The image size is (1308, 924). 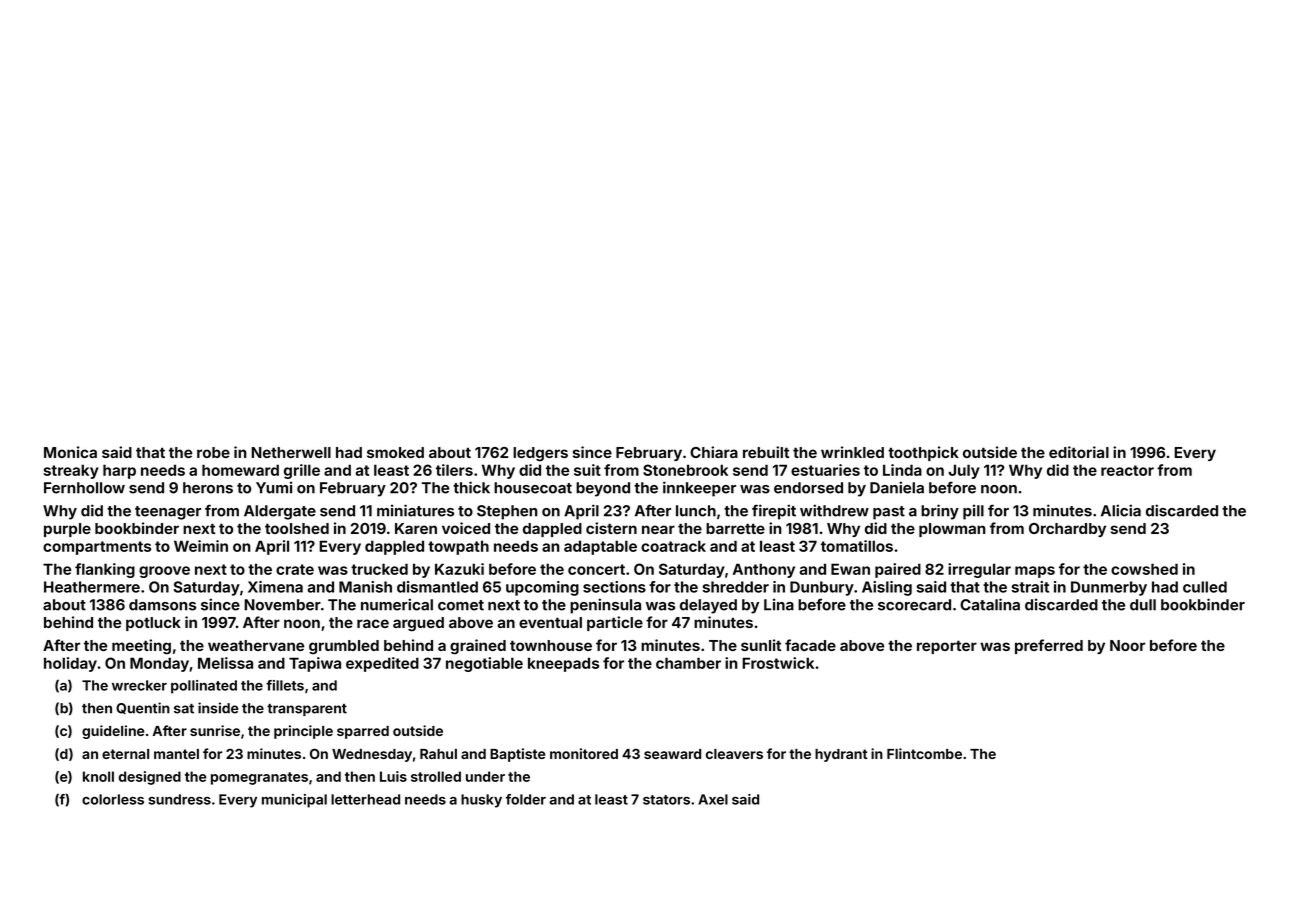 What do you see at coordinates (291, 452) in the screenshot?
I see `Netherwell` at bounding box center [291, 452].
